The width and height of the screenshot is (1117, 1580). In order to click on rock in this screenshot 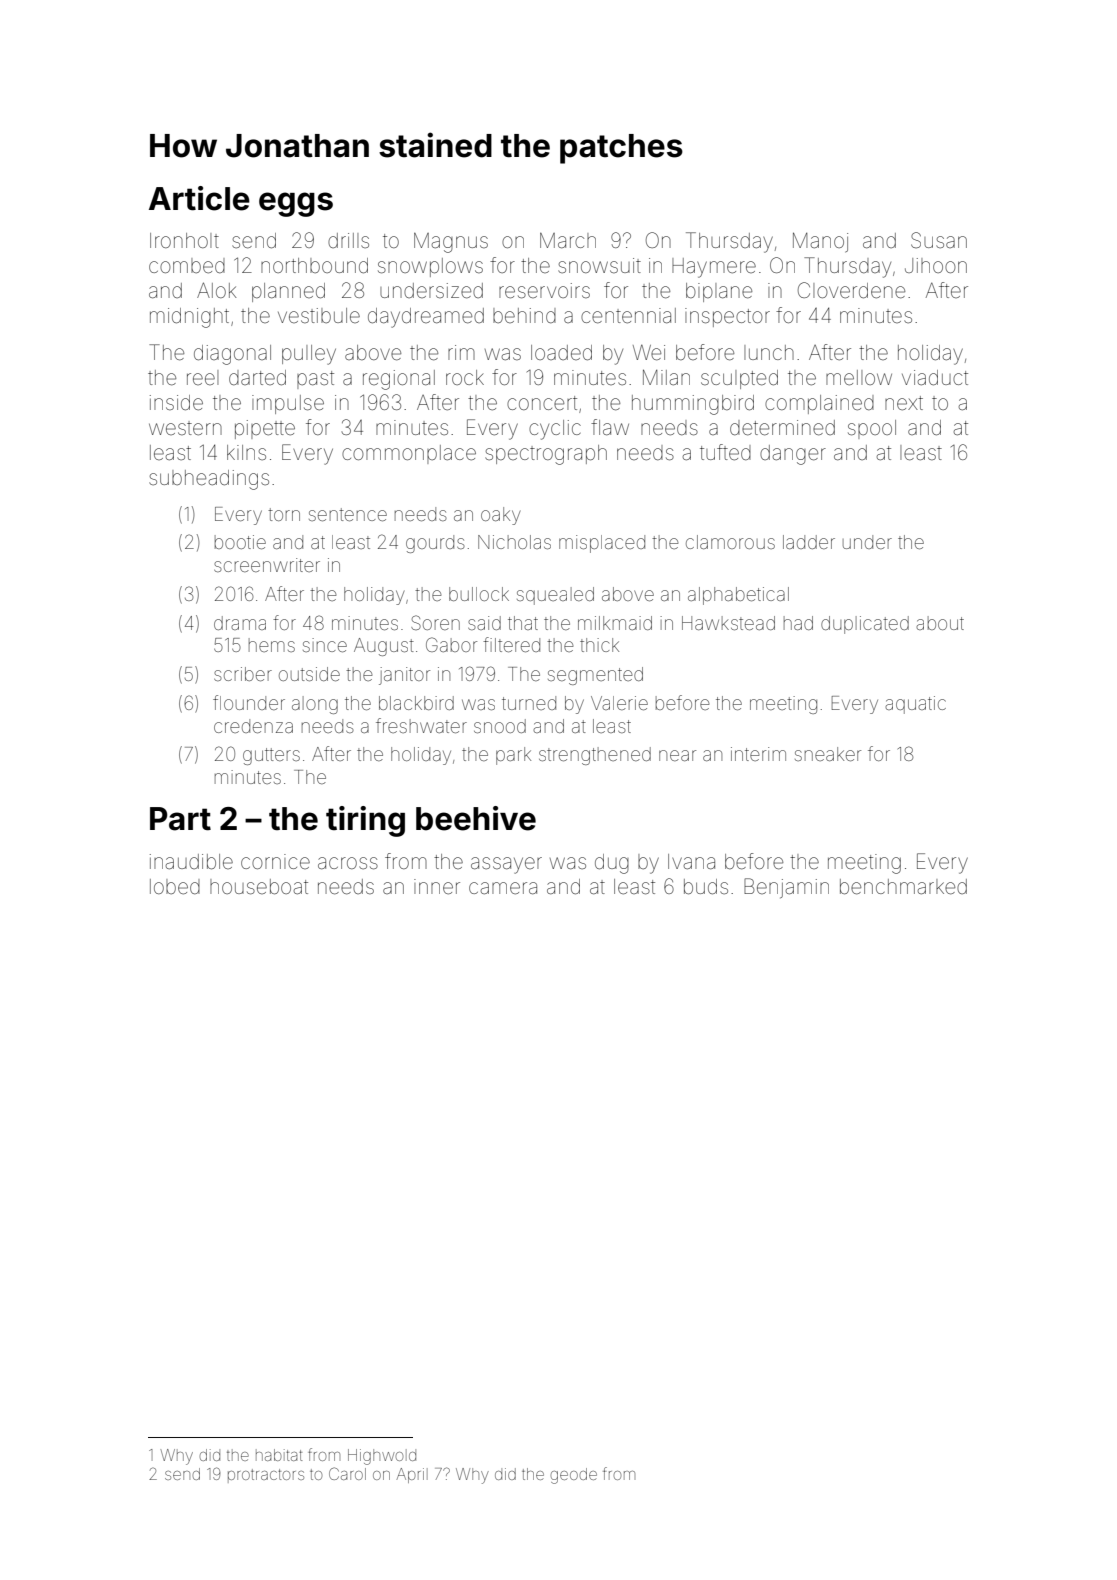, I will do `click(465, 377)`.
